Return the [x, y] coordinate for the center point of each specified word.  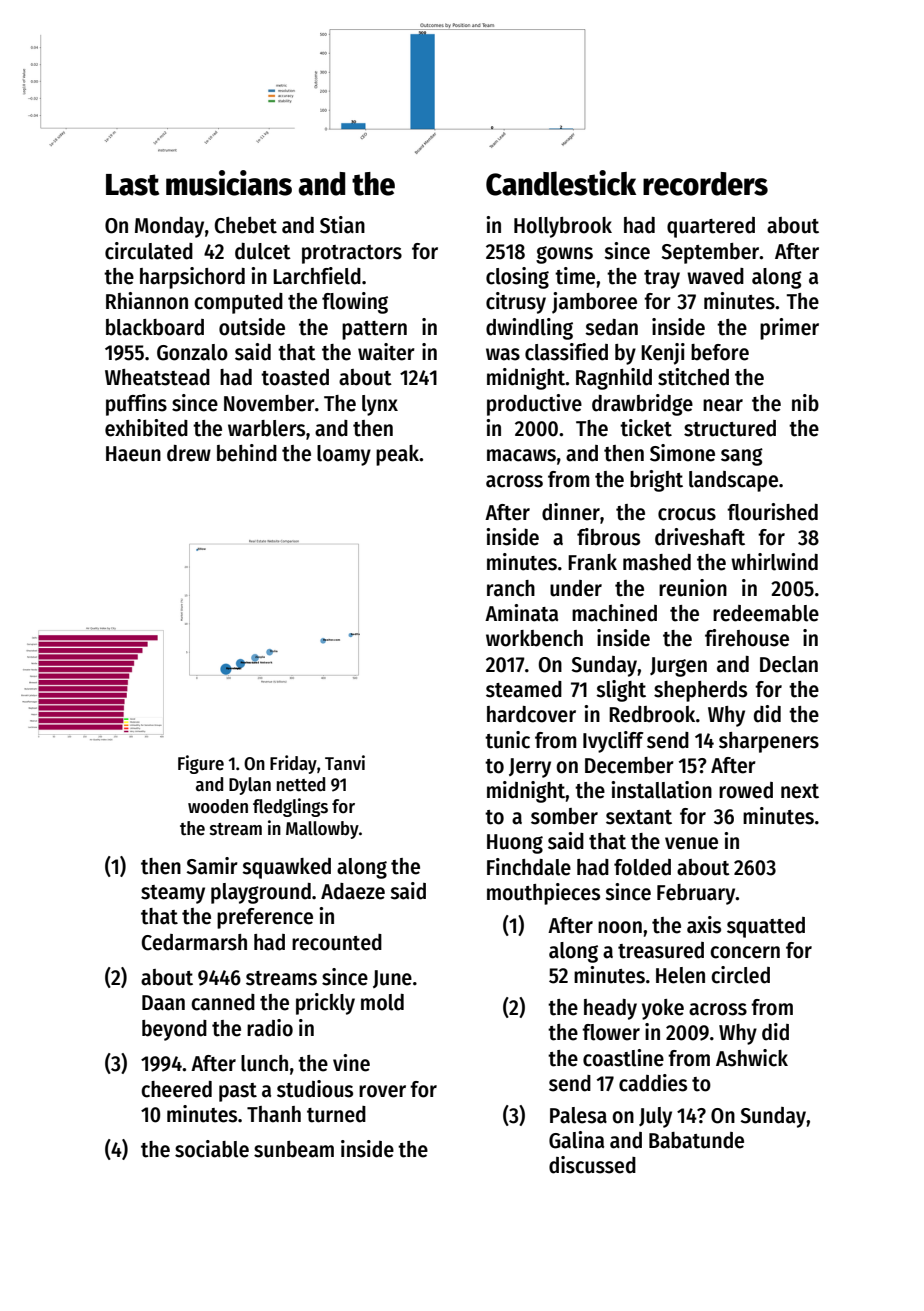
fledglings [290, 807]
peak [398, 455]
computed [238, 303]
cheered [176, 1089]
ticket [646, 428]
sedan [611, 327]
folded [642, 867]
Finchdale [529, 867]
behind [247, 453]
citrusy [516, 303]
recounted [337, 942]
